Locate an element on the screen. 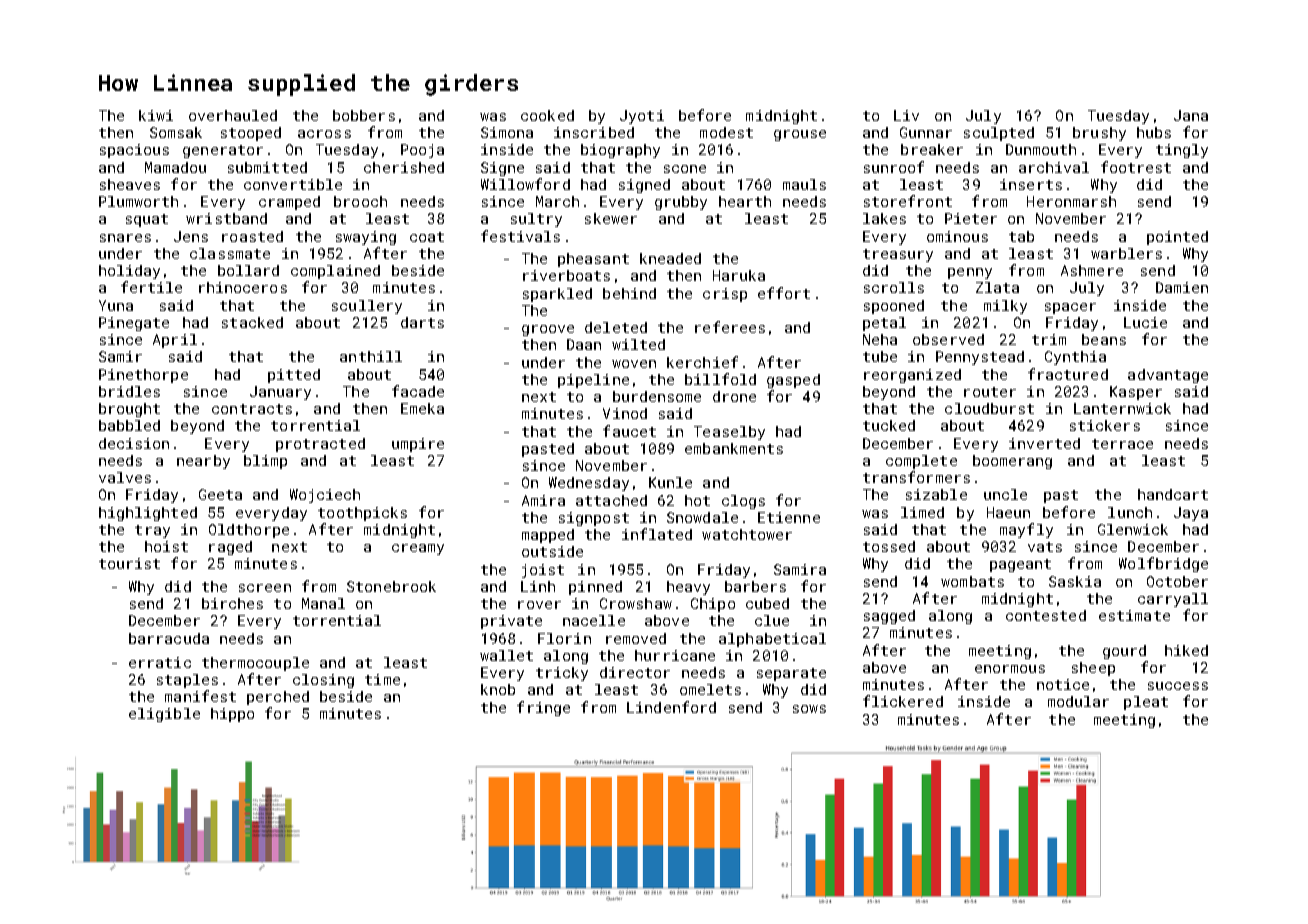 The width and height of the screenshot is (1308, 924). barracuda is located at coordinates (169, 638).
